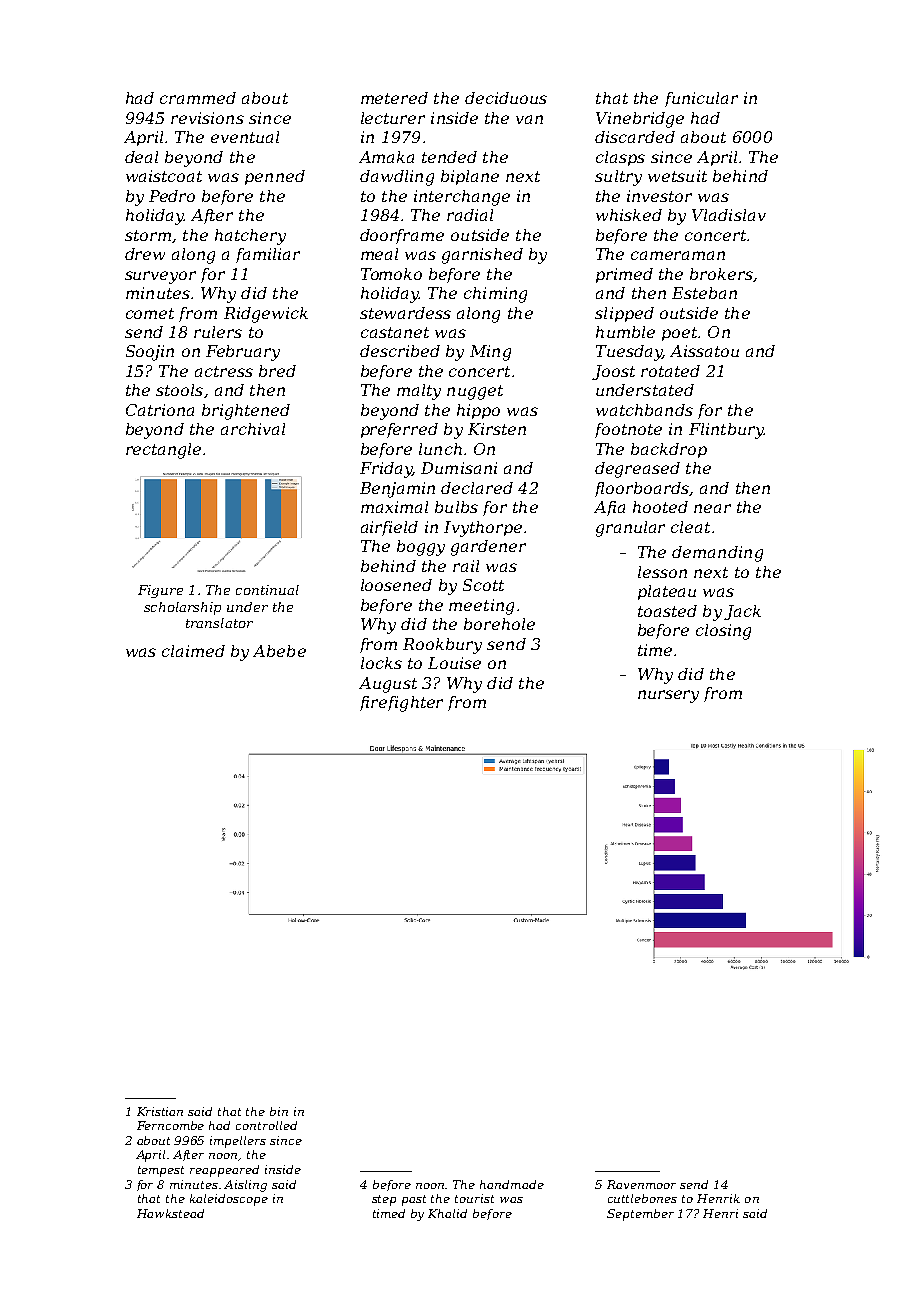  Describe the element at coordinates (723, 632) in the screenshot. I see `closing` at that location.
